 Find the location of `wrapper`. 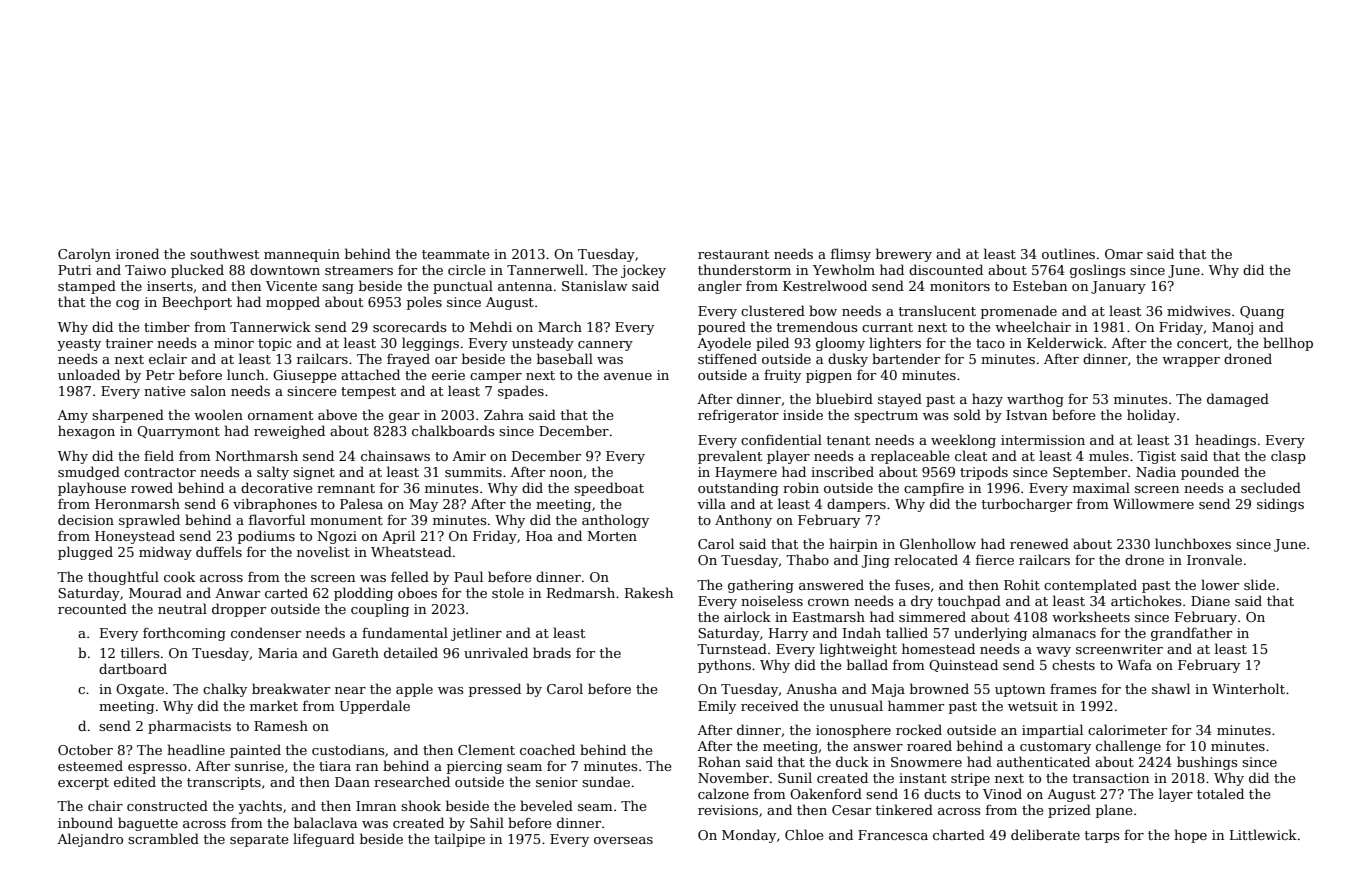

wrapper is located at coordinates (1191, 362).
